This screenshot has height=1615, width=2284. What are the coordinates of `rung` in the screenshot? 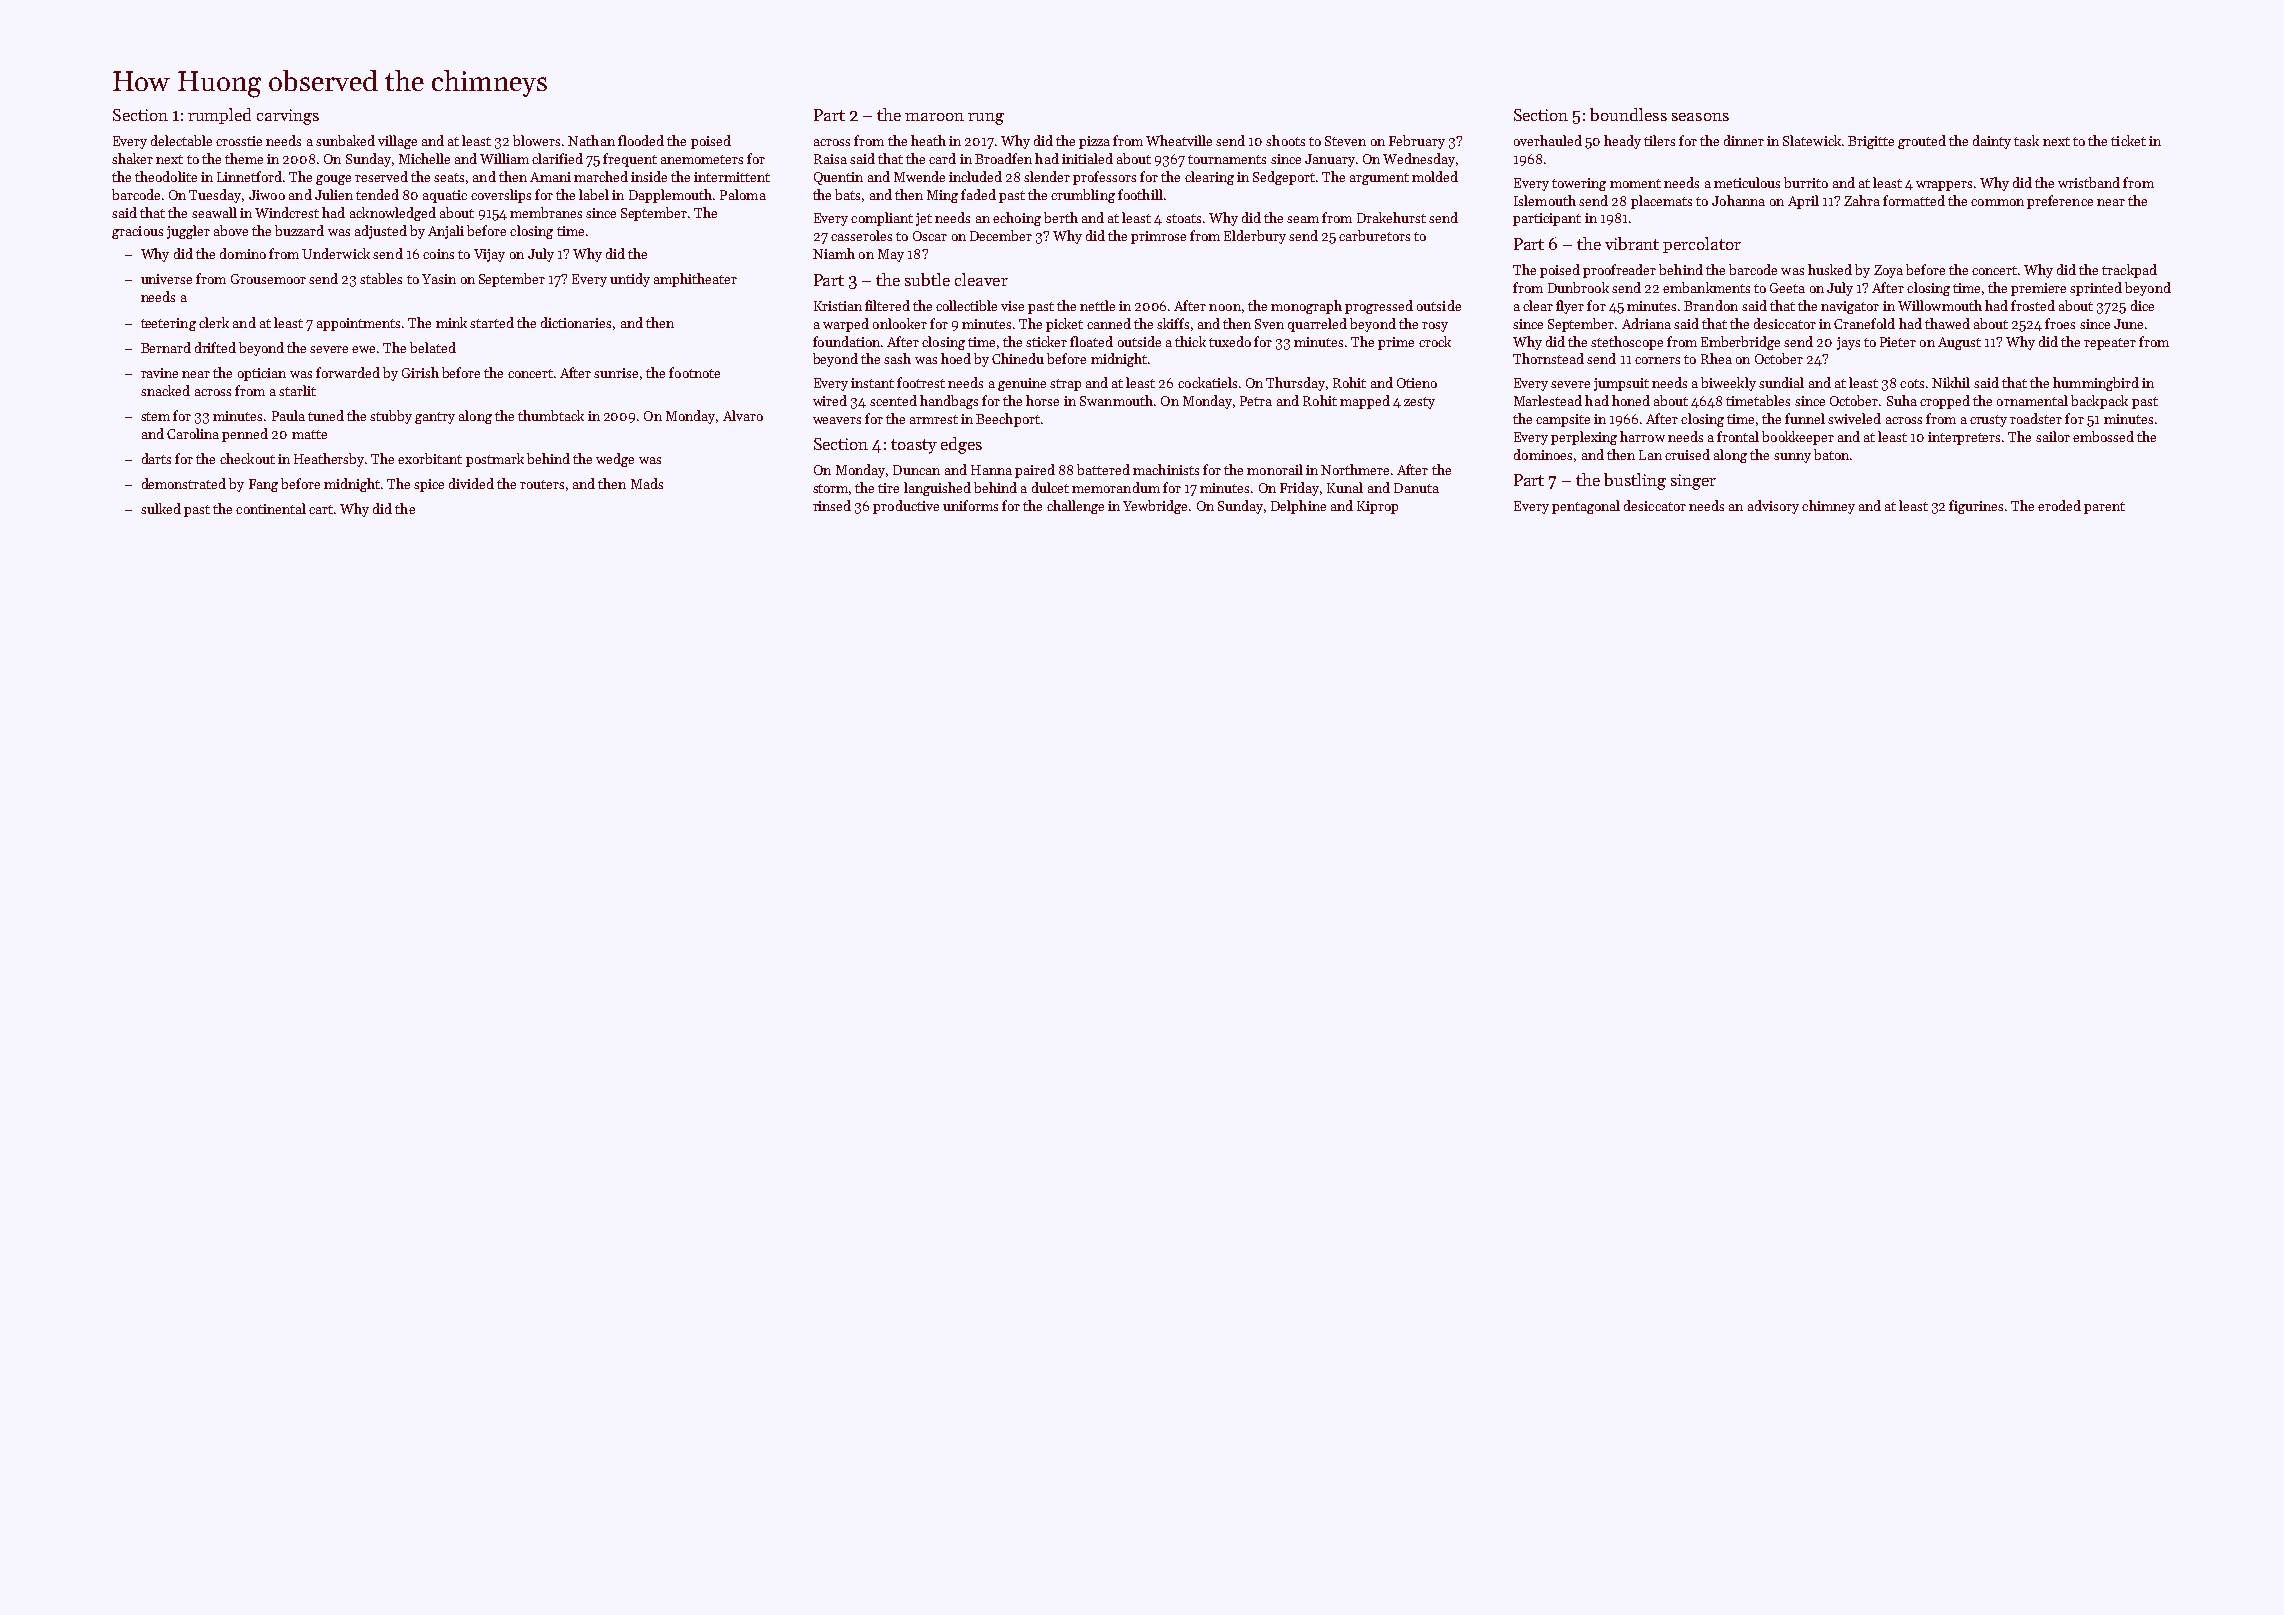 It's located at (986, 119).
